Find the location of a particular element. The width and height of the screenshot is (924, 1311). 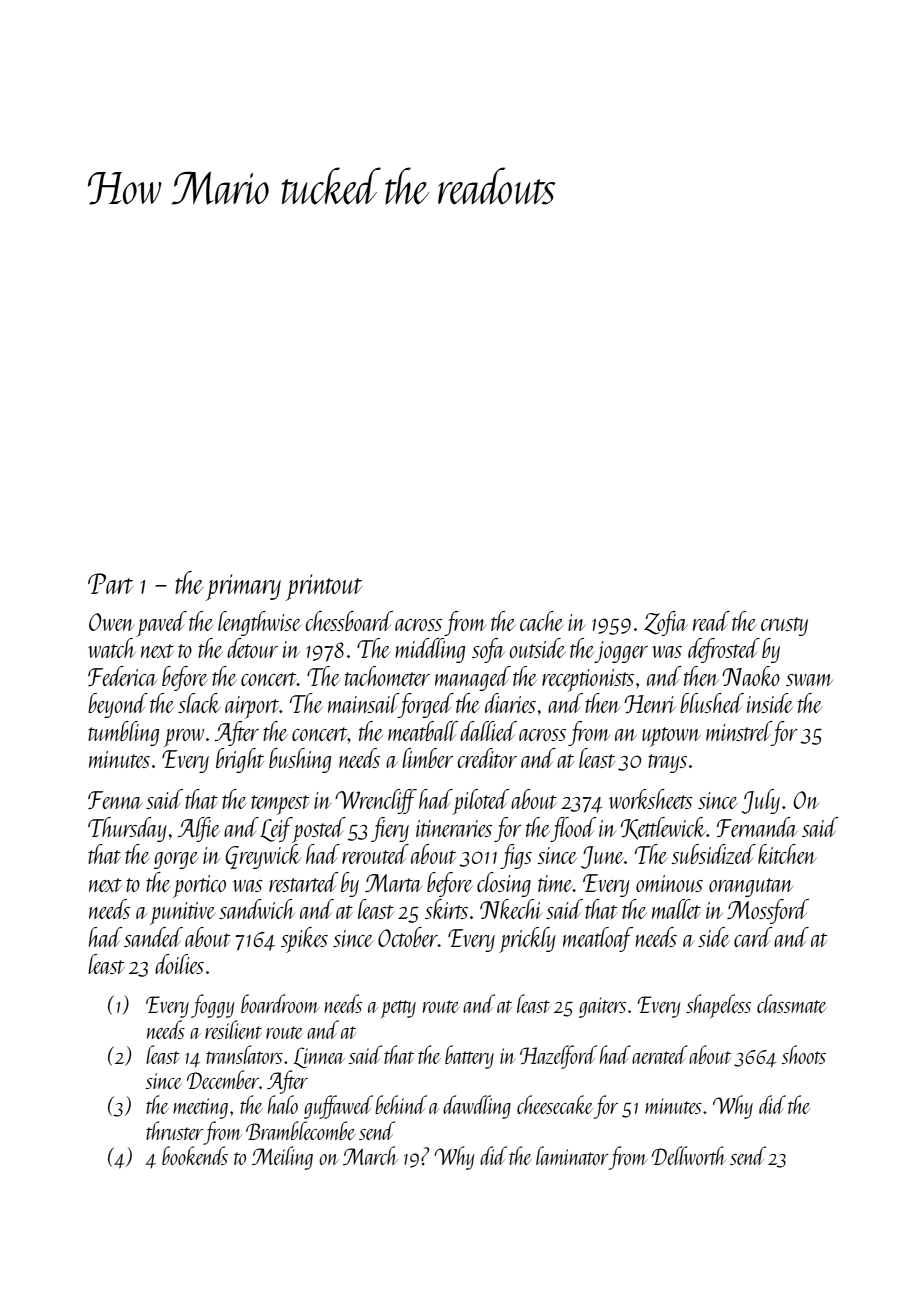

thruster is located at coordinates (174, 1130).
